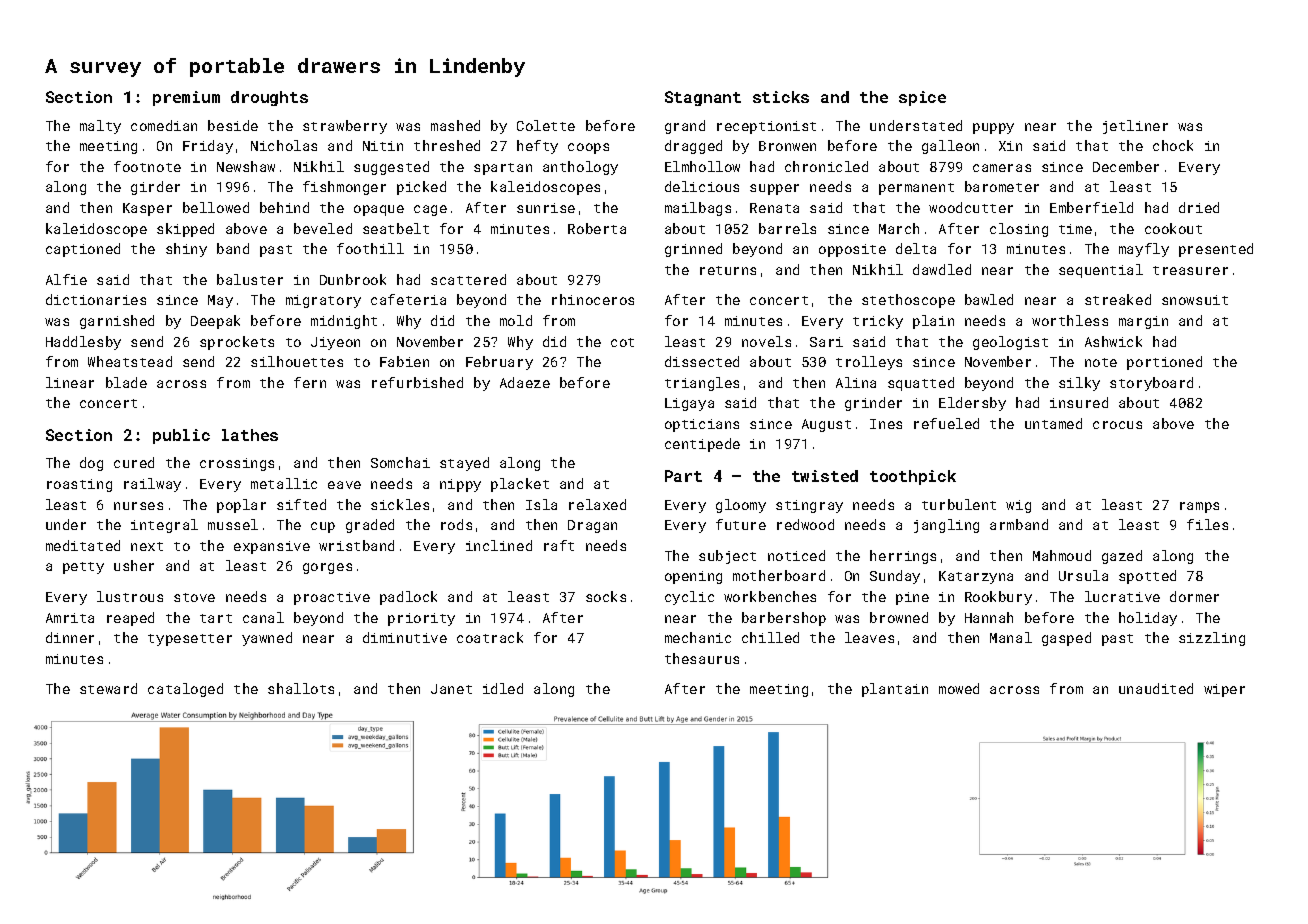 This screenshot has height=924, width=1308. Describe the element at coordinates (185, 690) in the screenshot. I see `cataloged` at that location.
